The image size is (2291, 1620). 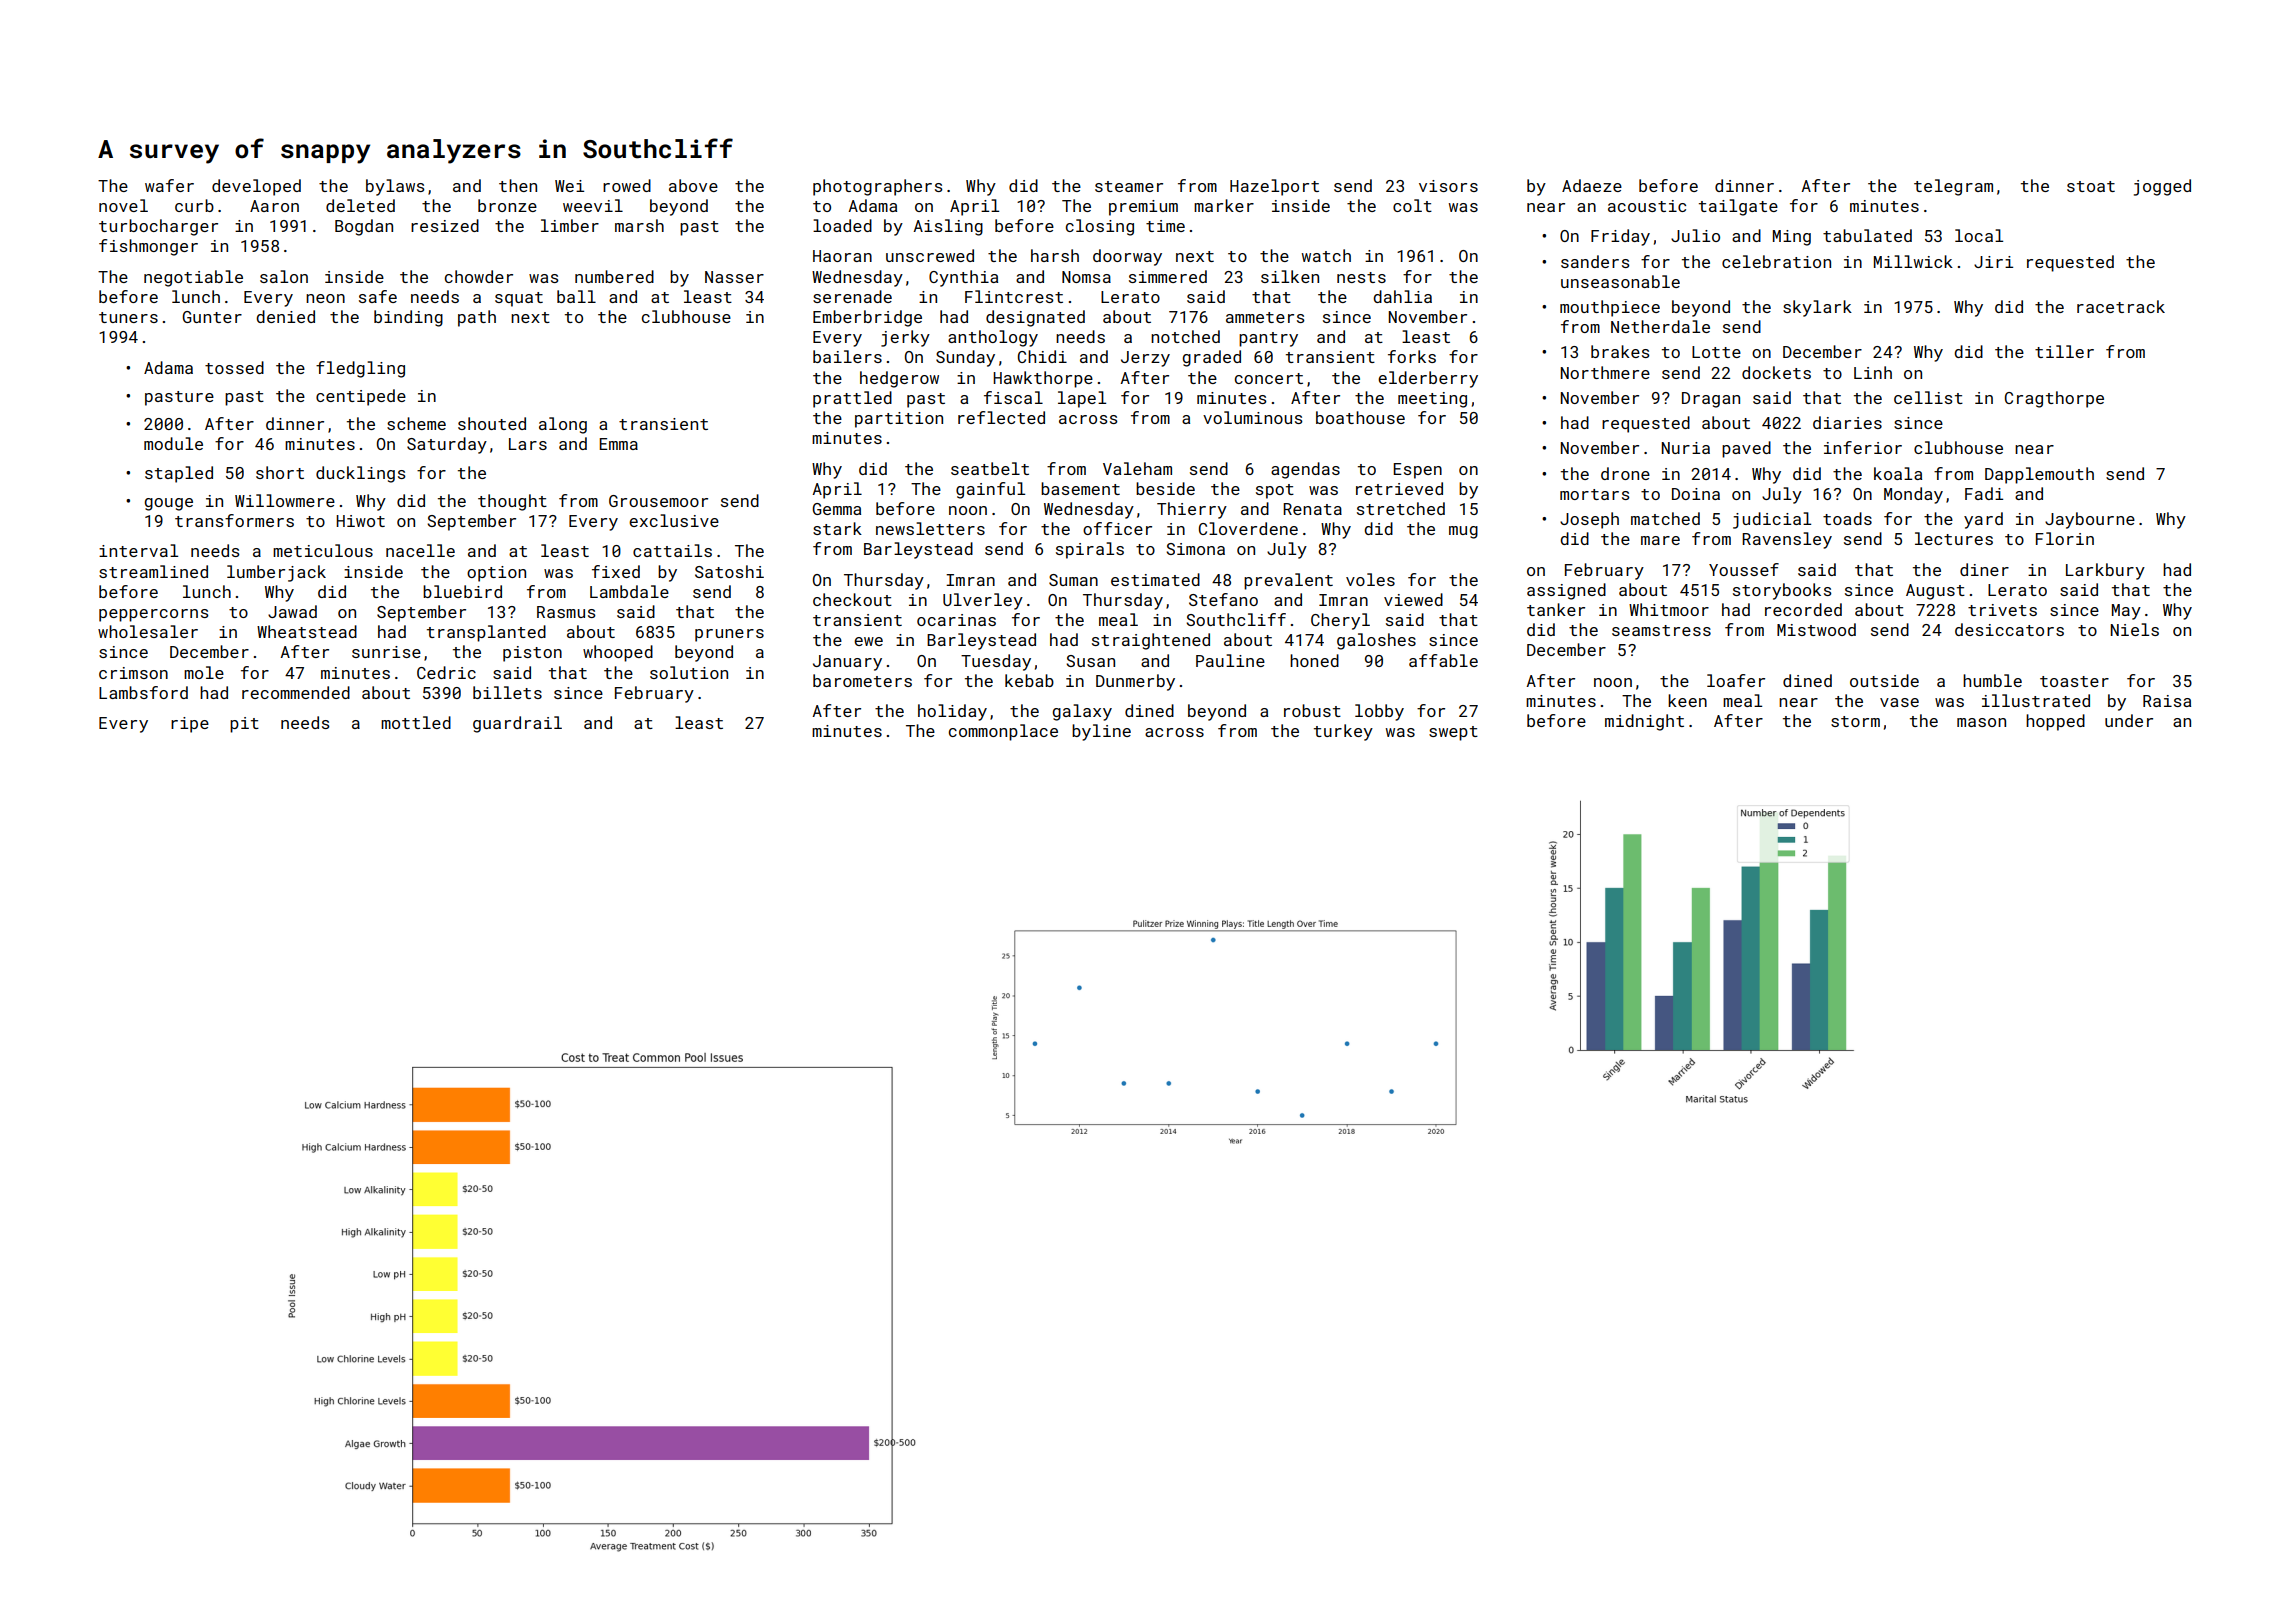 I want to click on fishmonger, so click(x=148, y=247).
